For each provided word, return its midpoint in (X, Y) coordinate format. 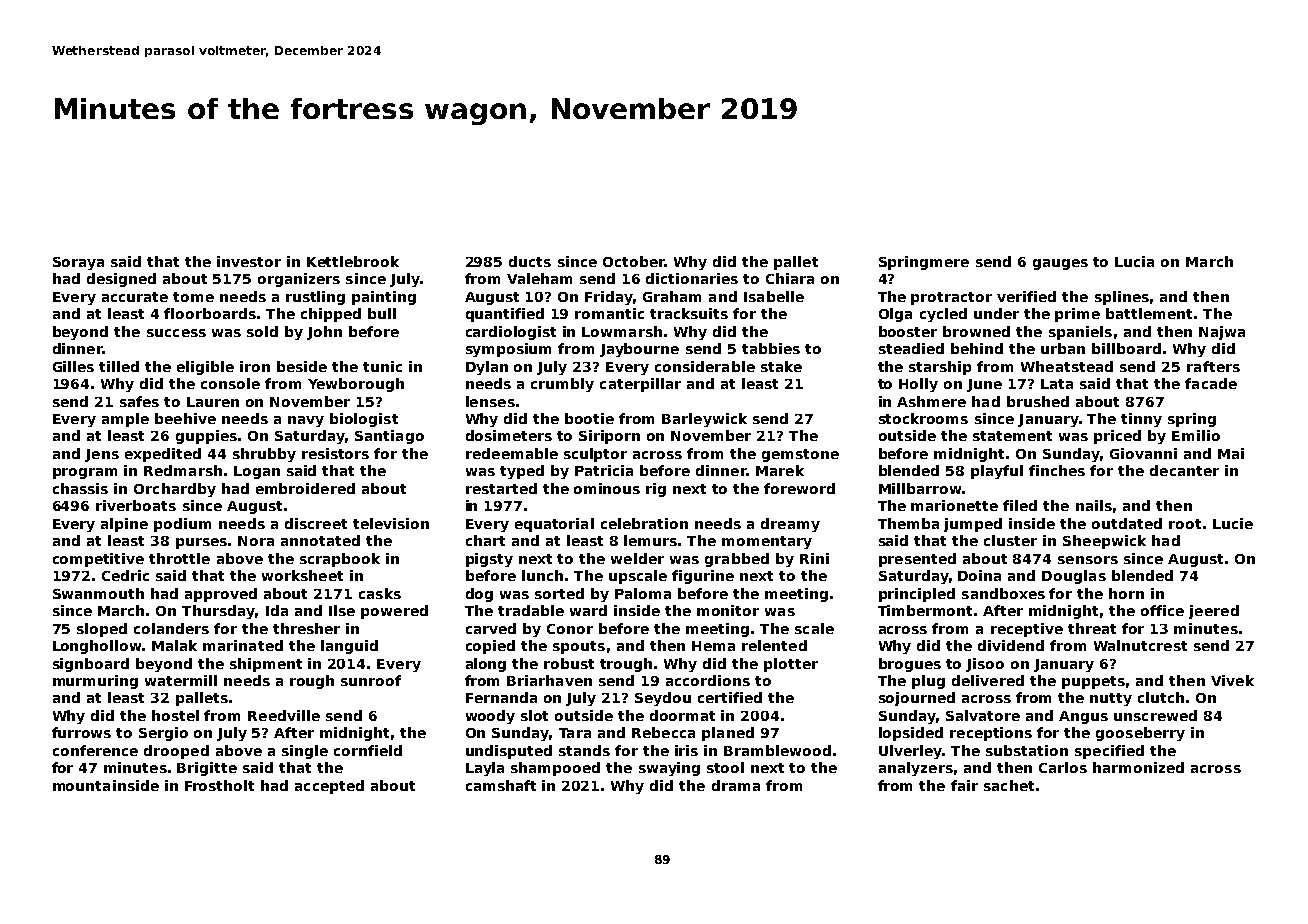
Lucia (1134, 261)
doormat (682, 715)
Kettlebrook (353, 261)
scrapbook (340, 560)
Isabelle (774, 296)
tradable (531, 610)
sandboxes (1003, 593)
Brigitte (207, 769)
